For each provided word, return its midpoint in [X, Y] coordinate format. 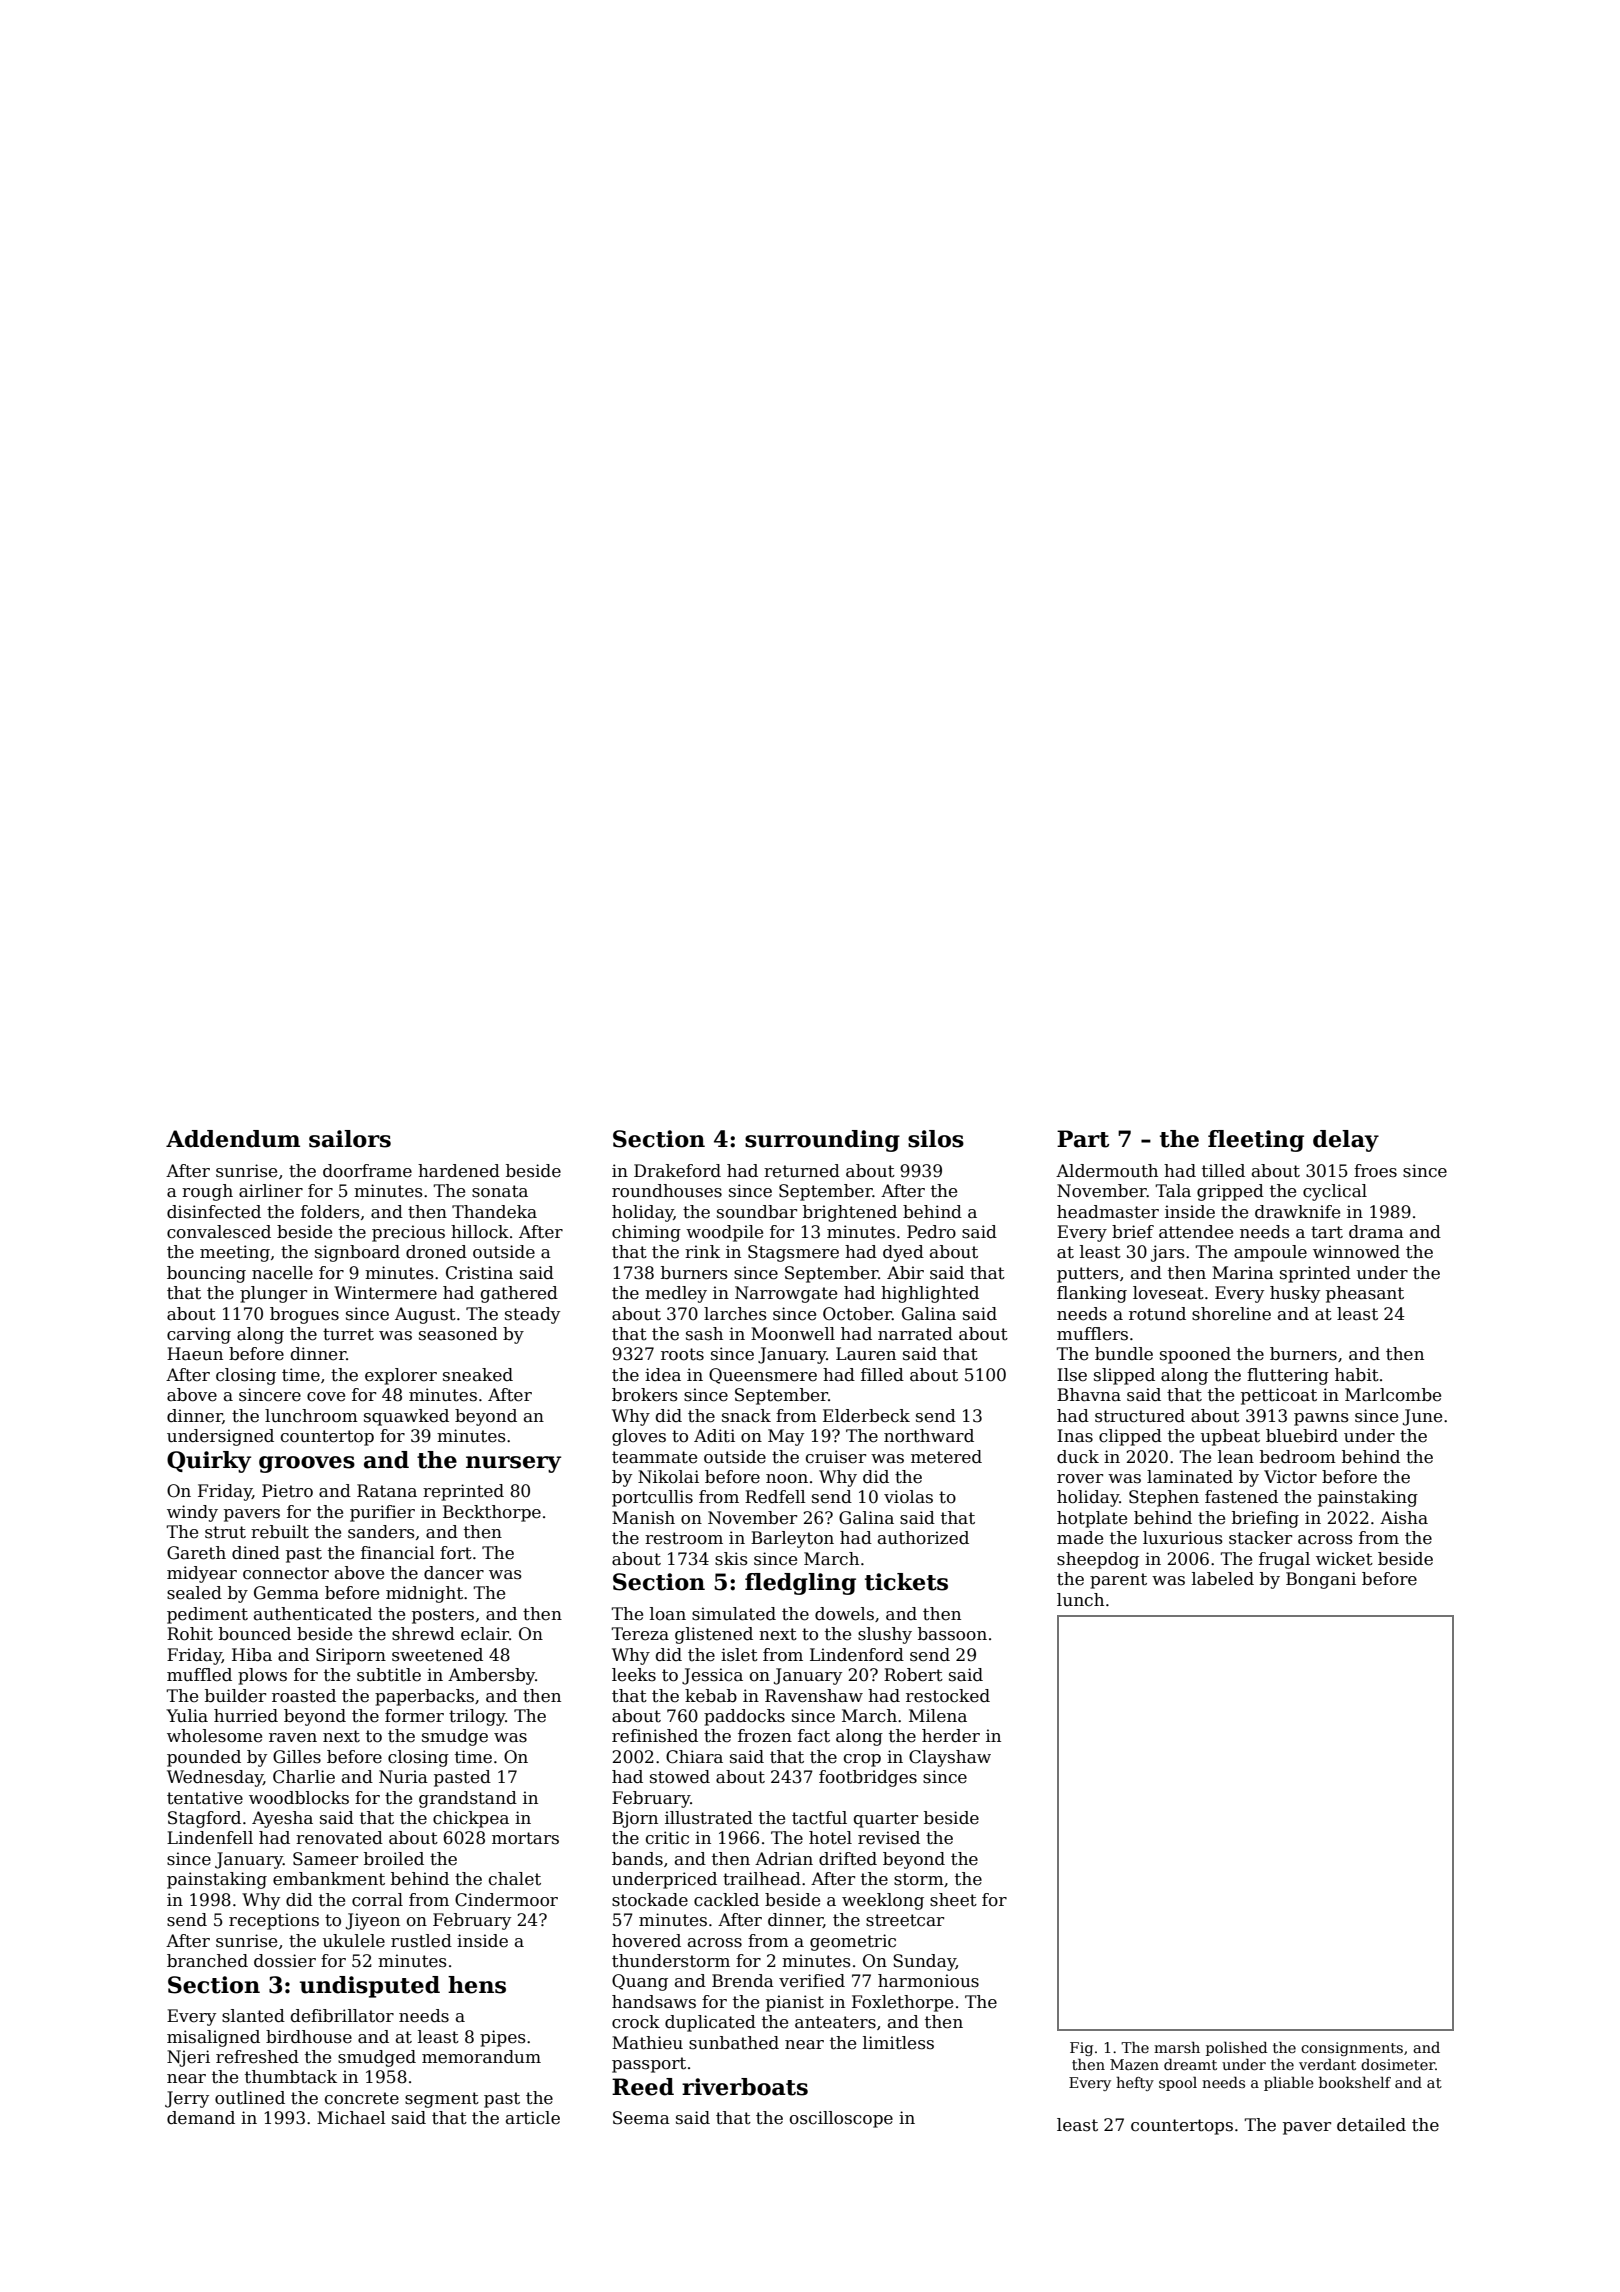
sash [704, 1334]
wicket [1344, 1559]
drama [1376, 1232]
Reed [643, 2087]
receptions [274, 1921]
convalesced [219, 1232]
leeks [634, 1675]
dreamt [1190, 2064]
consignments [1352, 2049]
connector [286, 1573]
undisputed [370, 1987]
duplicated [710, 2023]
